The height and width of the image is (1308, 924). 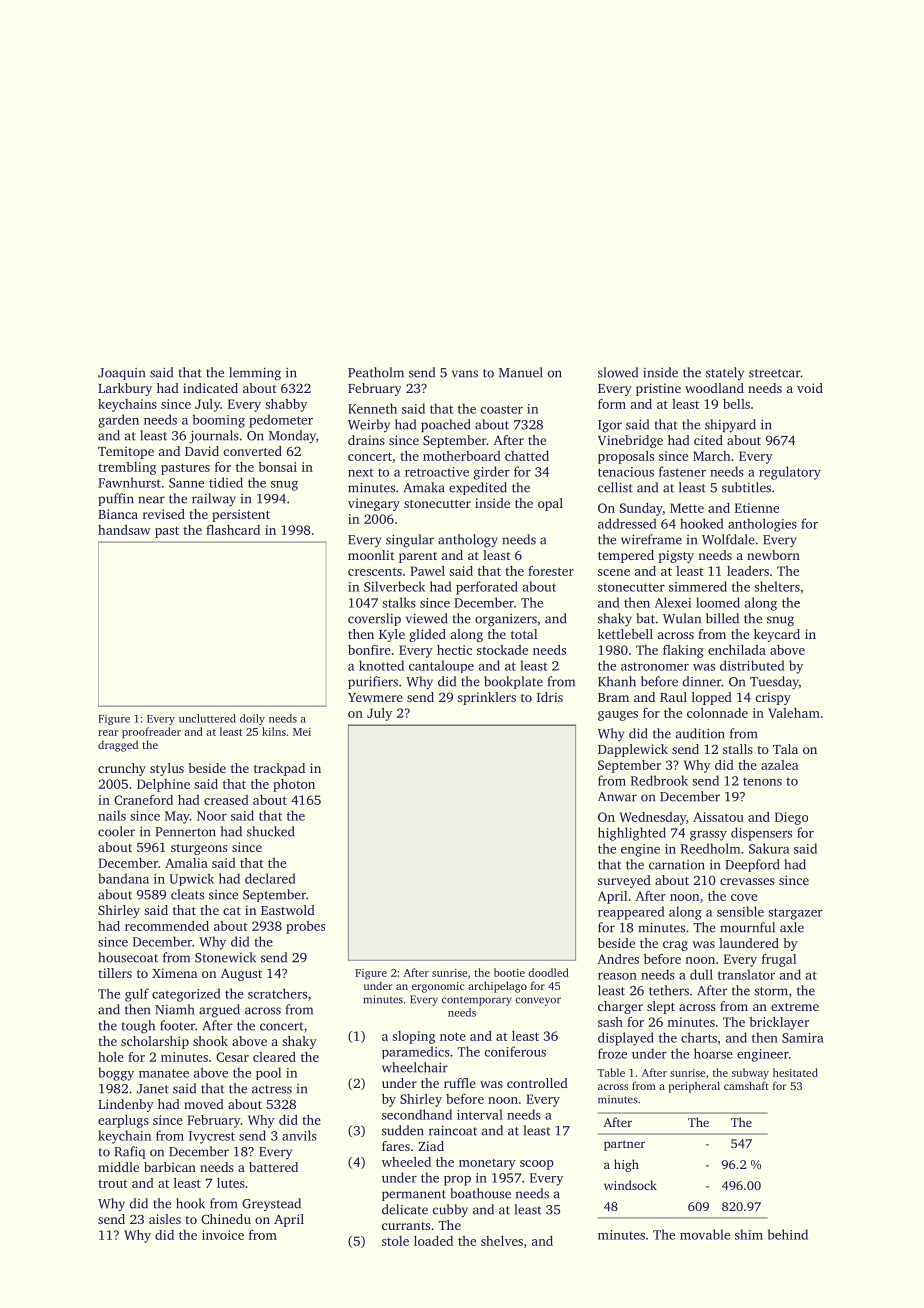 I want to click on doodled, so click(x=548, y=972).
